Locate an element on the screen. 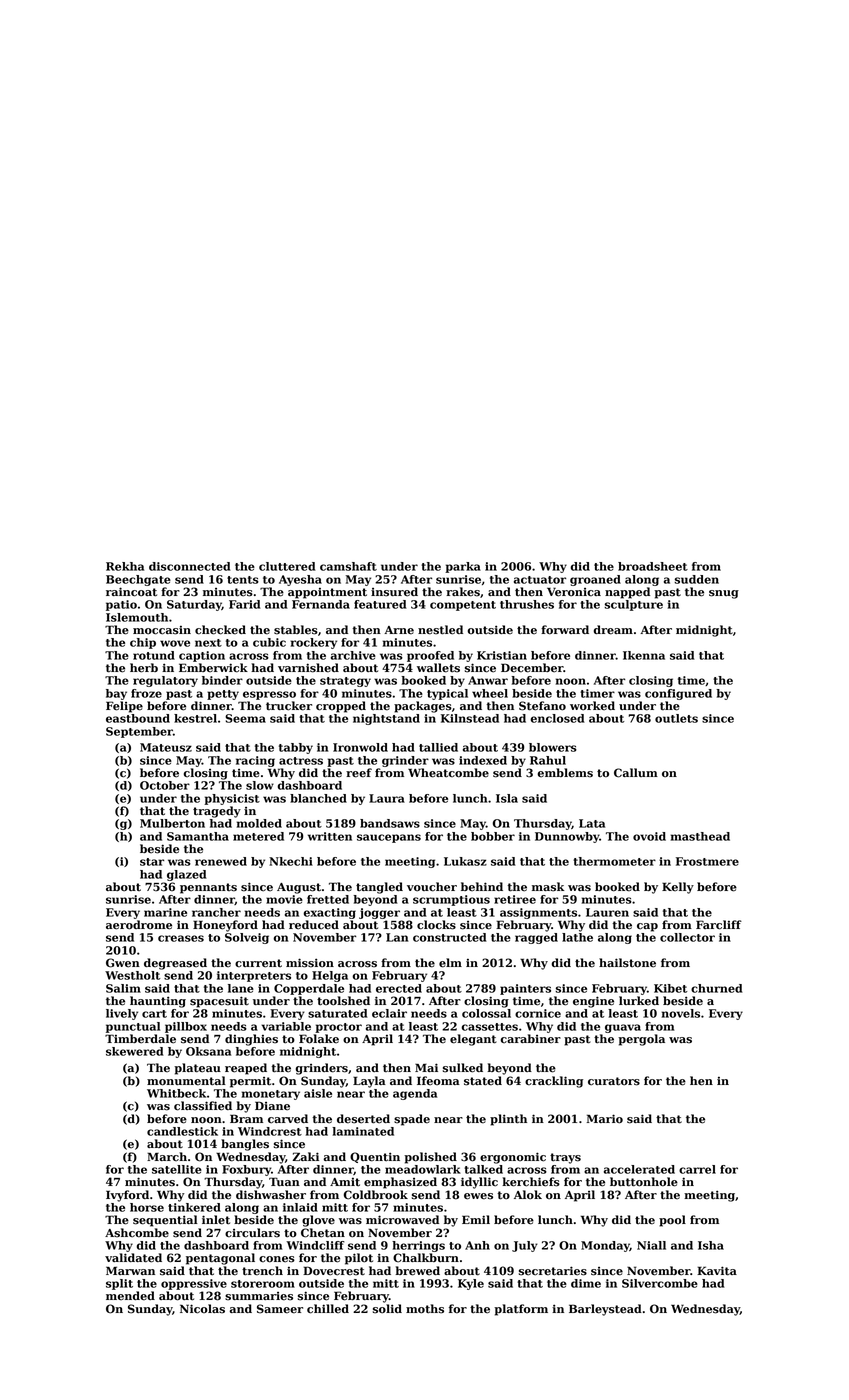 The width and height of the screenshot is (849, 1400). solid is located at coordinates (387, 1309).
